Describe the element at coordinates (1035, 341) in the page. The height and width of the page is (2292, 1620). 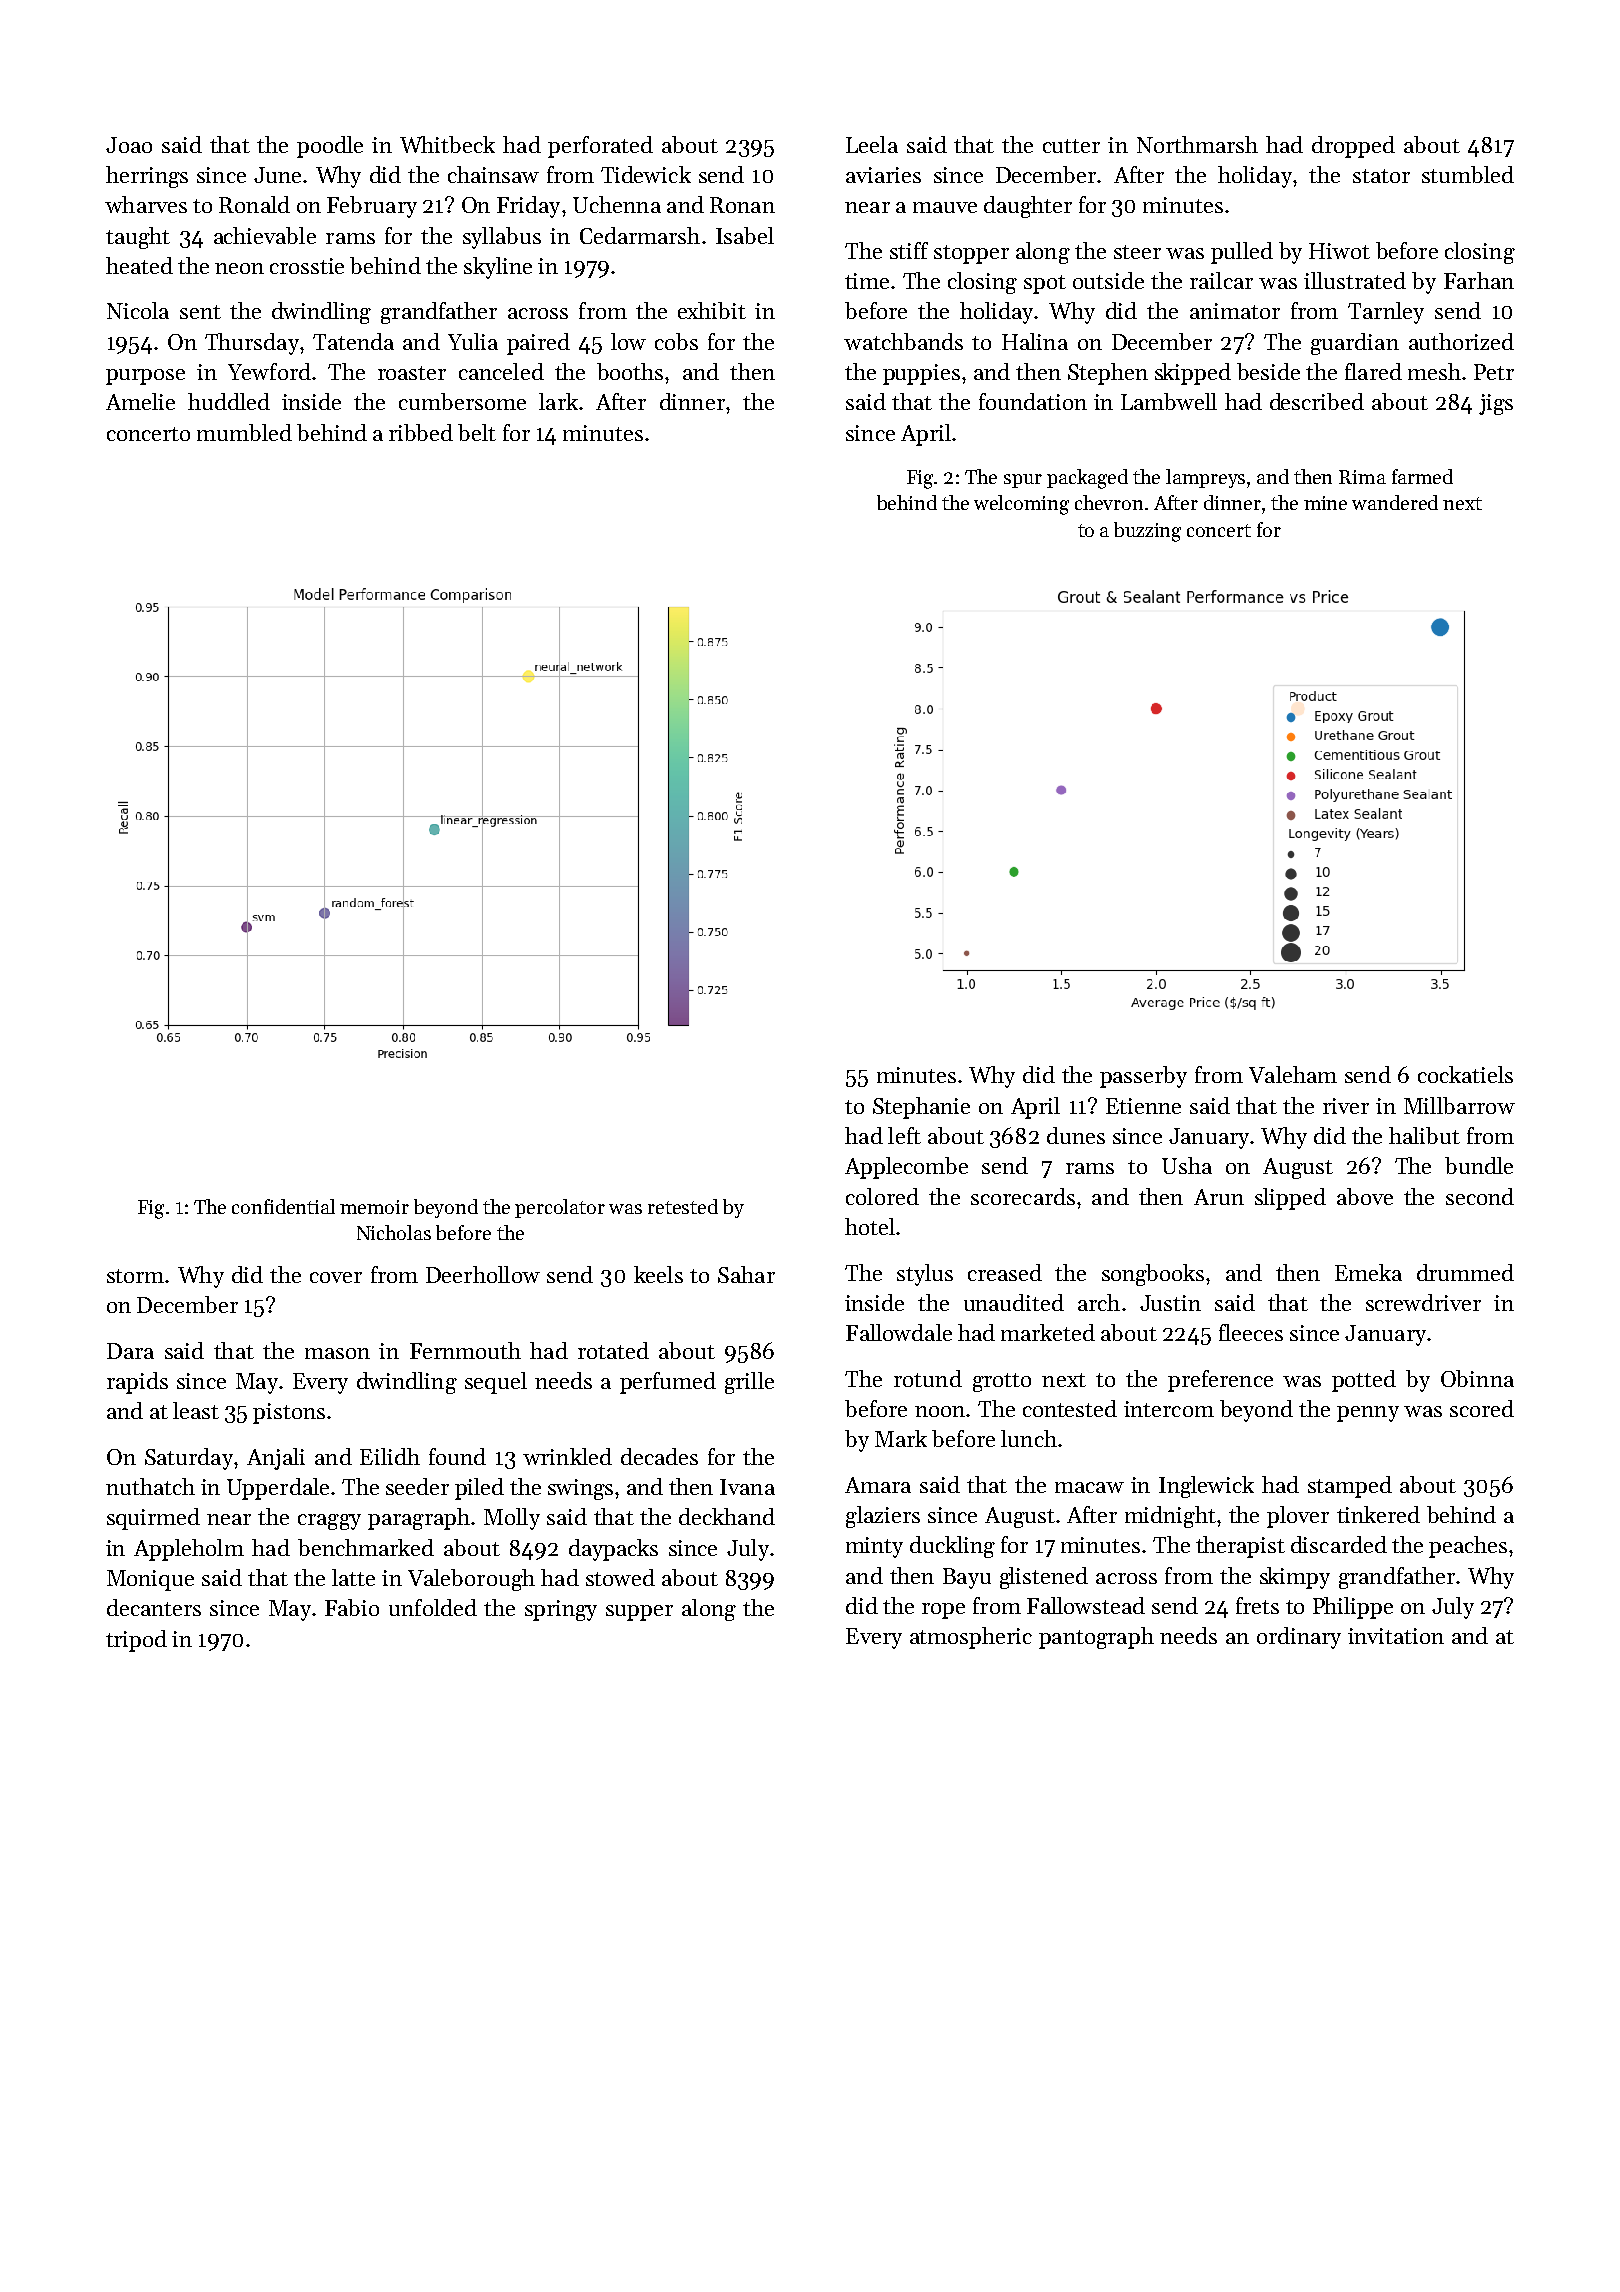
I see `Halina` at that location.
